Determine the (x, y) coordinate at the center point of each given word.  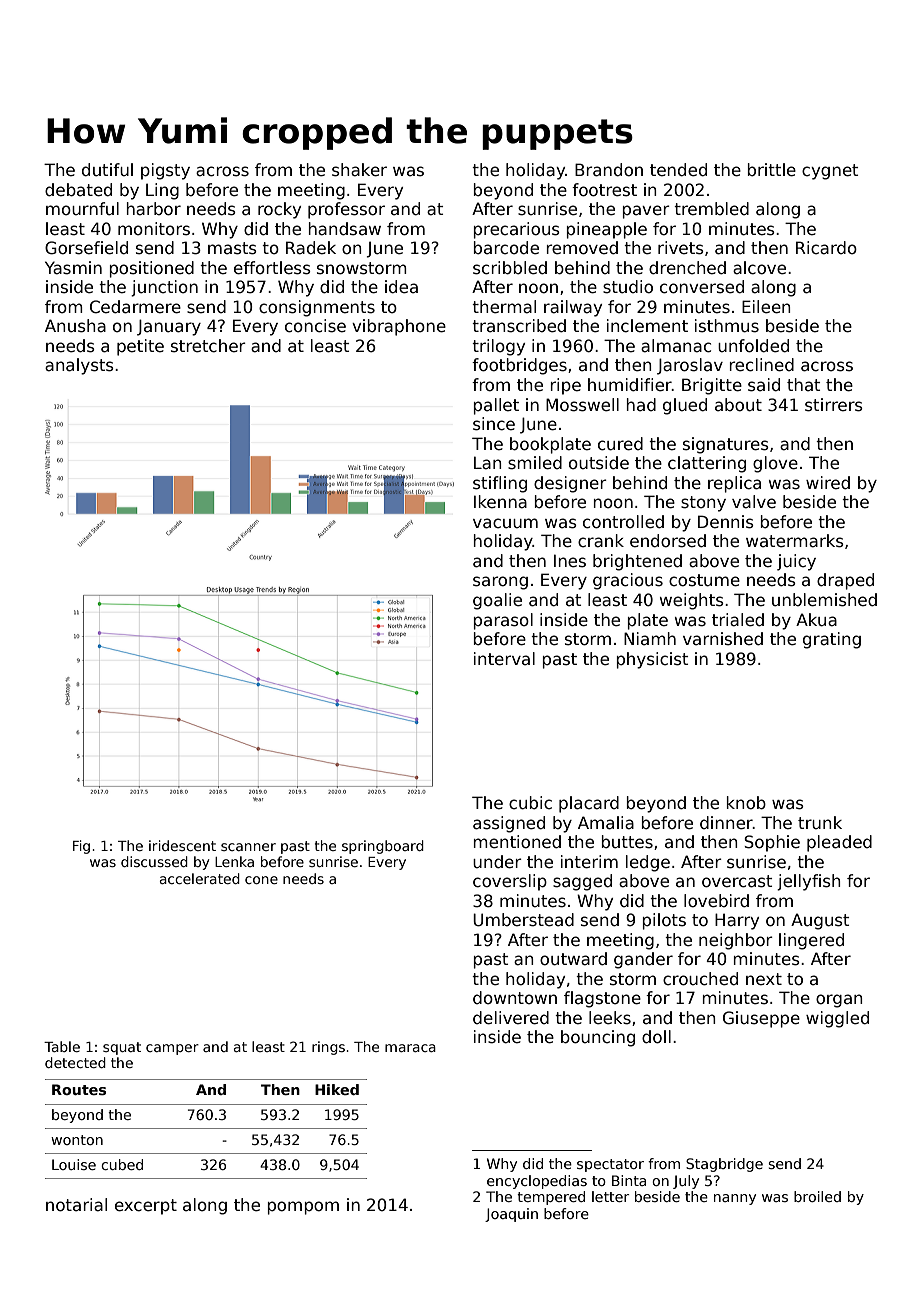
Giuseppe (761, 1019)
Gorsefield (86, 248)
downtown (515, 998)
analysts (79, 366)
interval (504, 659)
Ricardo (826, 248)
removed (582, 248)
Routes (79, 1089)
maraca (410, 1048)
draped (845, 581)
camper (172, 1049)
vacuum (505, 523)
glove (775, 464)
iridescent (182, 845)
